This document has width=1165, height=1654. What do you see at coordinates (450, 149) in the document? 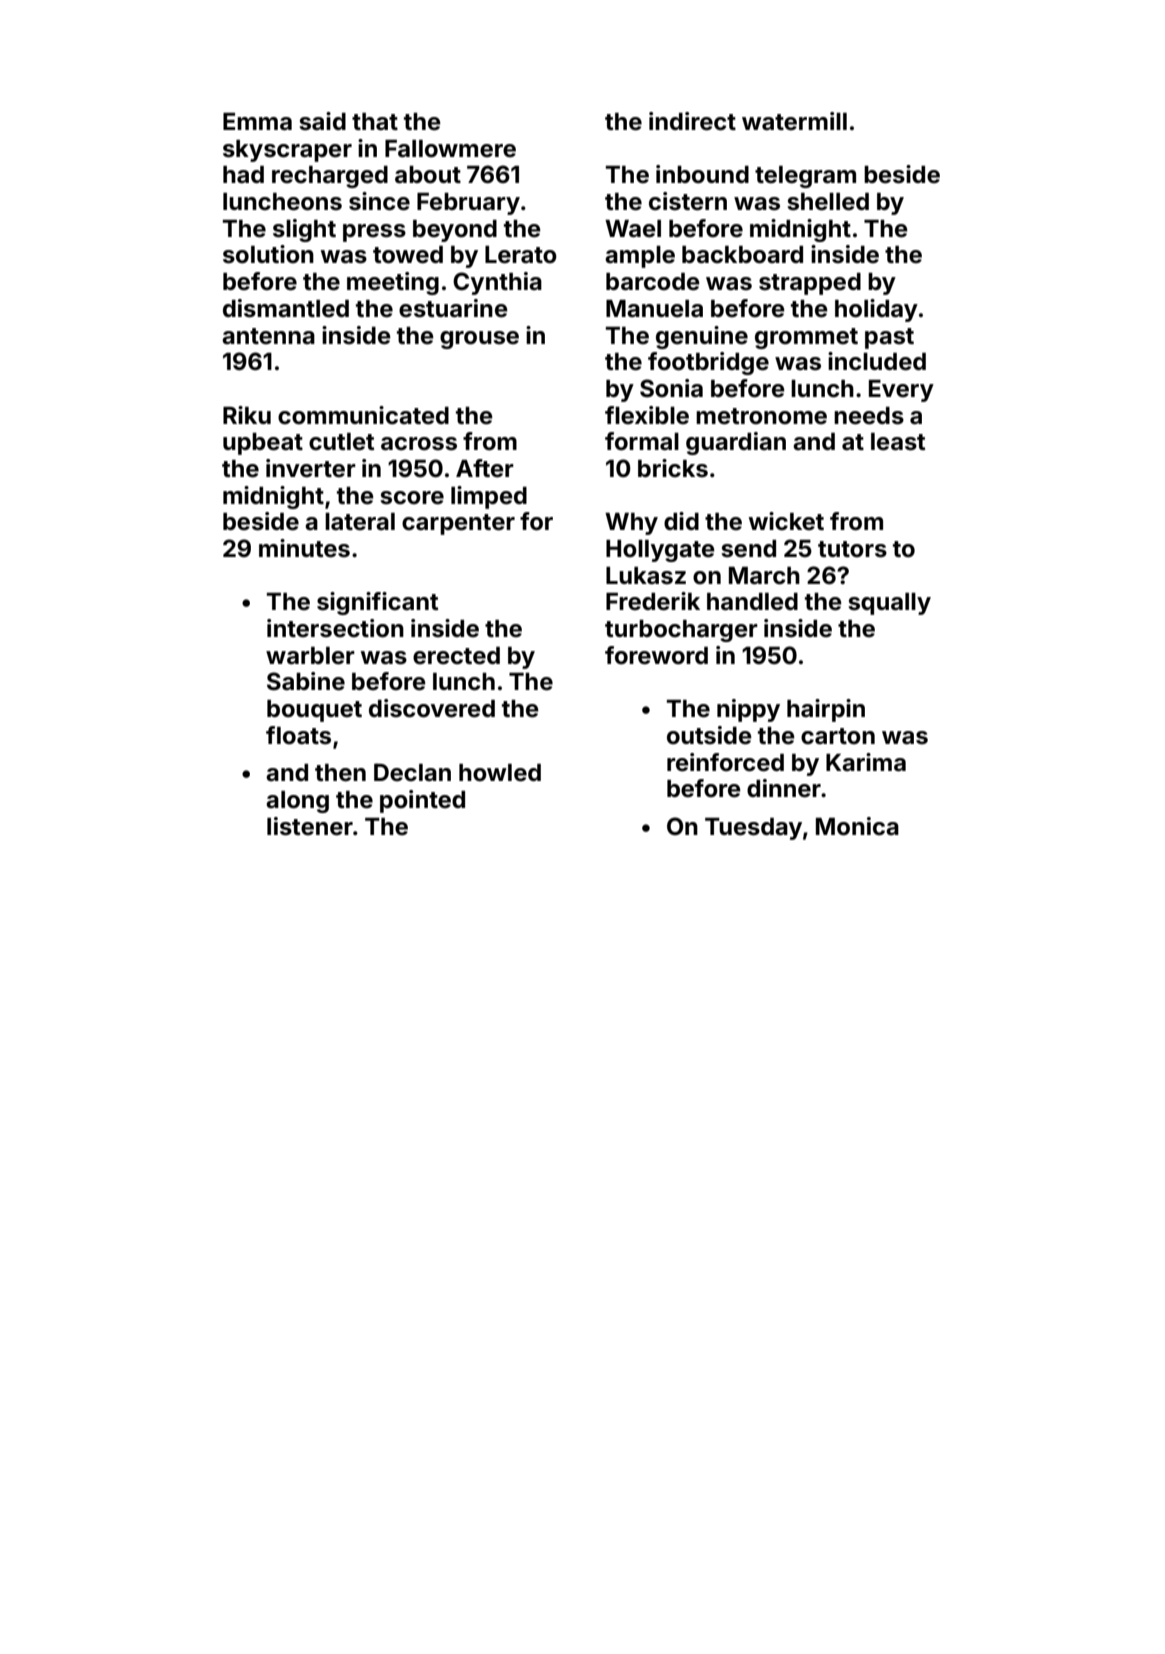
I see `Fallowmere` at bounding box center [450, 149].
